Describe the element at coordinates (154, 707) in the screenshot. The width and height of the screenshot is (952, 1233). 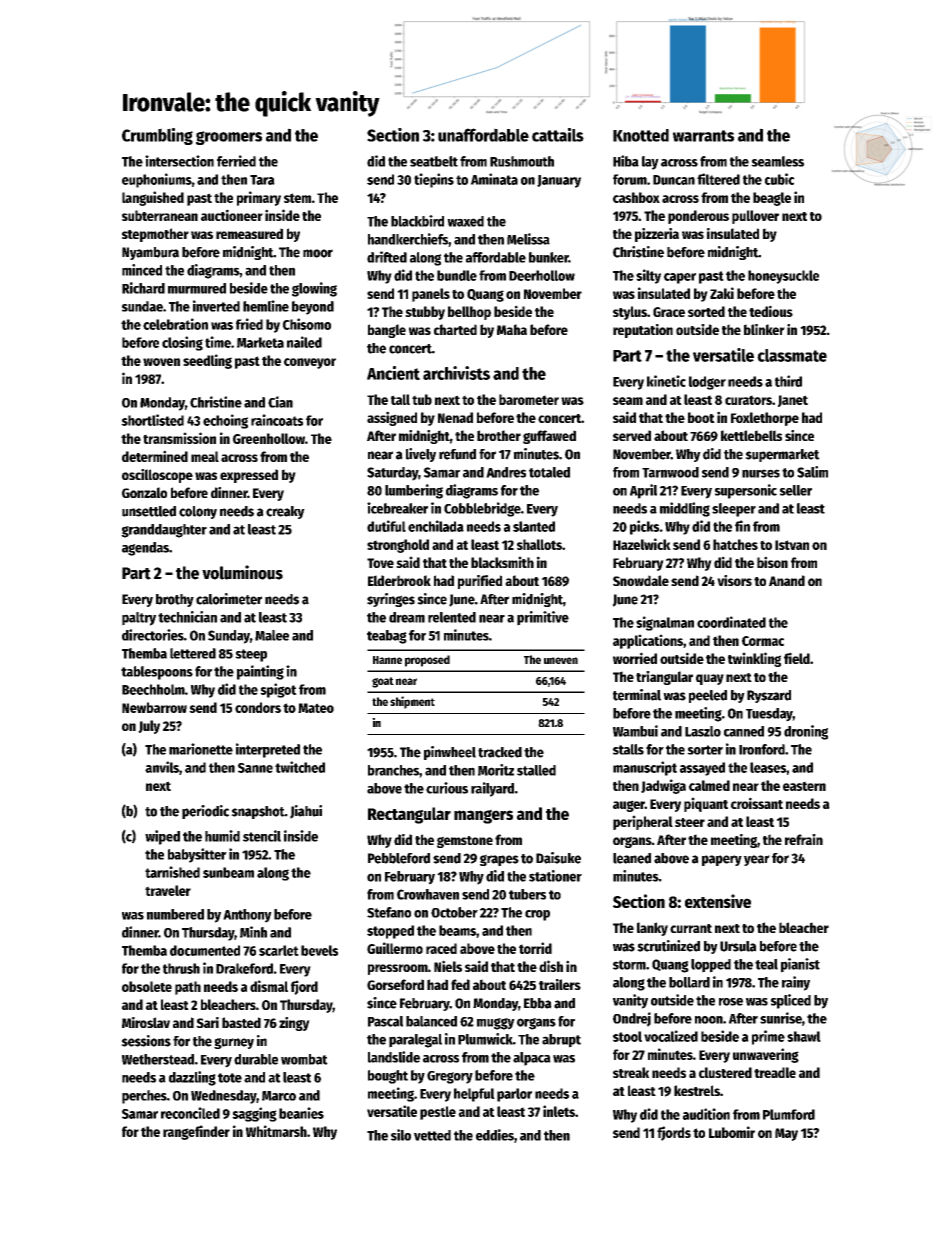
I see `Newbarrow` at that location.
